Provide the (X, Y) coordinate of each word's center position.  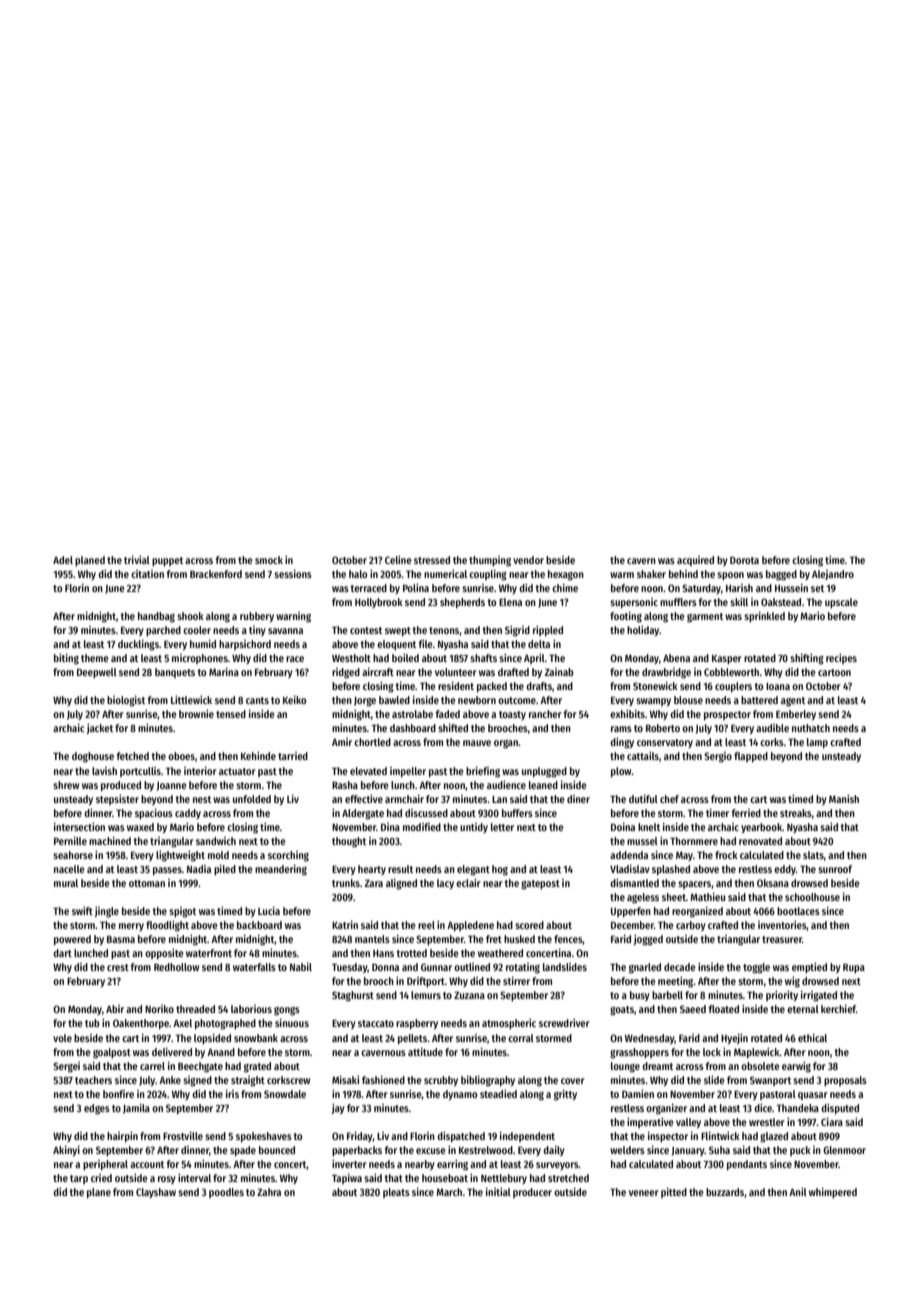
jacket (100, 728)
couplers (733, 687)
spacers (694, 885)
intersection (79, 826)
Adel (63, 560)
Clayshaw (156, 1193)
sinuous (292, 1022)
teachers (93, 1080)
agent (793, 702)
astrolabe (412, 714)
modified (422, 827)
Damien (638, 1093)
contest (366, 630)
